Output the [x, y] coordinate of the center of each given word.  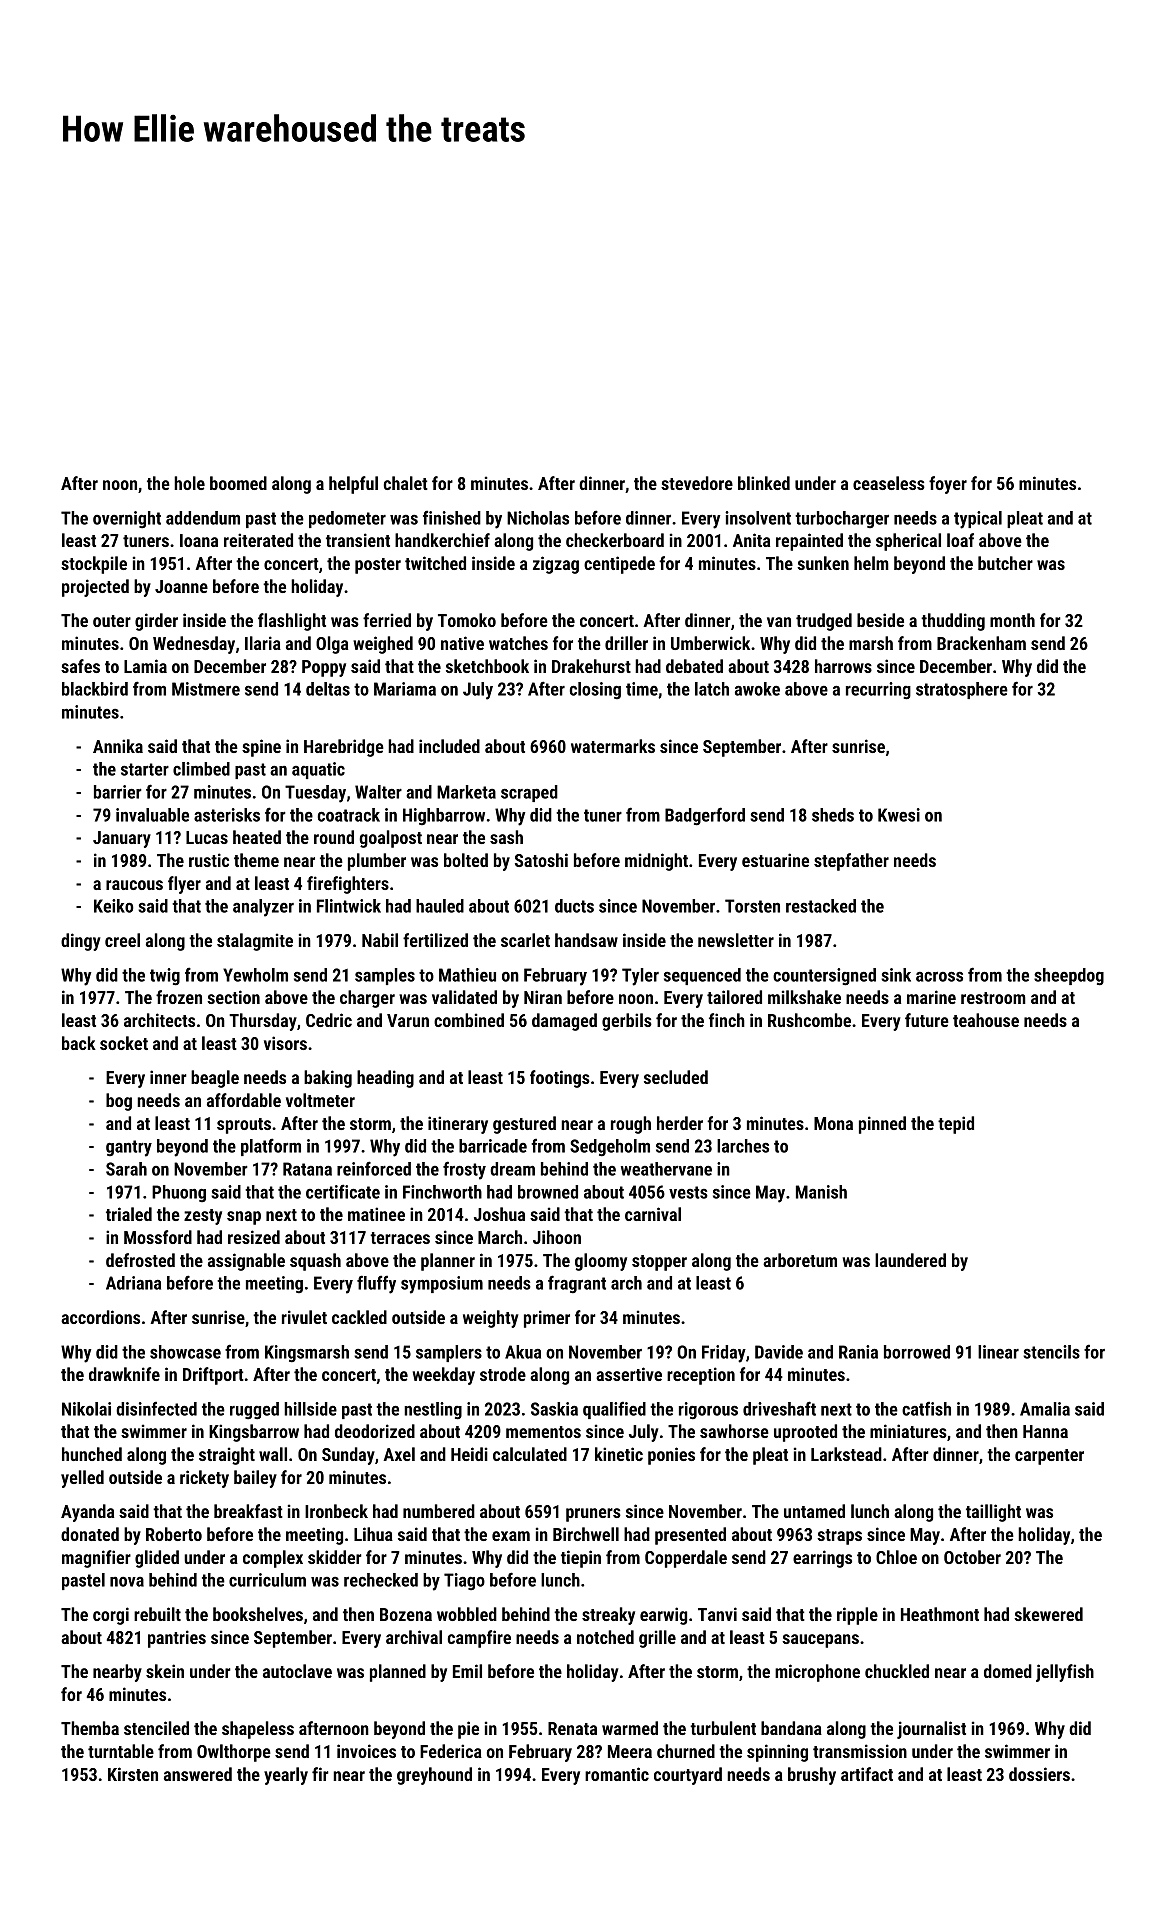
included [449, 746]
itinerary [458, 1125]
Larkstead [846, 1454]
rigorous [708, 1411]
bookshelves [258, 1614]
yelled [82, 1479]
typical [978, 520]
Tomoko [467, 620]
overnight [127, 520]
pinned [882, 1125]
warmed [630, 1728]
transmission [860, 1751]
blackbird [95, 689]
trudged [824, 622]
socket [124, 1043]
